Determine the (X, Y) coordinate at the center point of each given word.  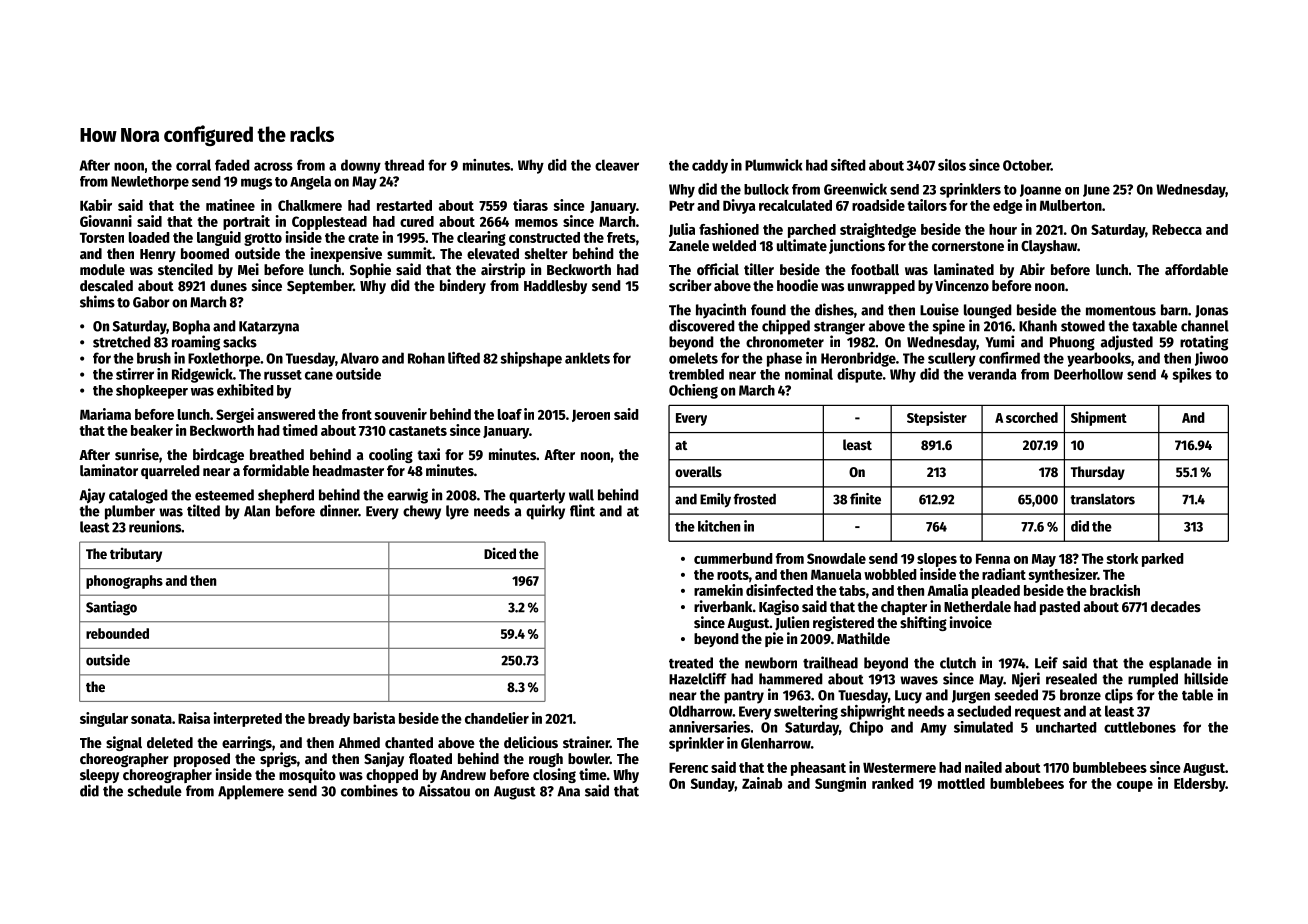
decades (1176, 606)
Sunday (713, 785)
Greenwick (855, 189)
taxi (428, 454)
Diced (500, 553)
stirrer (135, 374)
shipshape (531, 359)
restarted (404, 205)
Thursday (1098, 473)
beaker (152, 430)
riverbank (723, 606)
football (875, 269)
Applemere (251, 792)
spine (949, 327)
